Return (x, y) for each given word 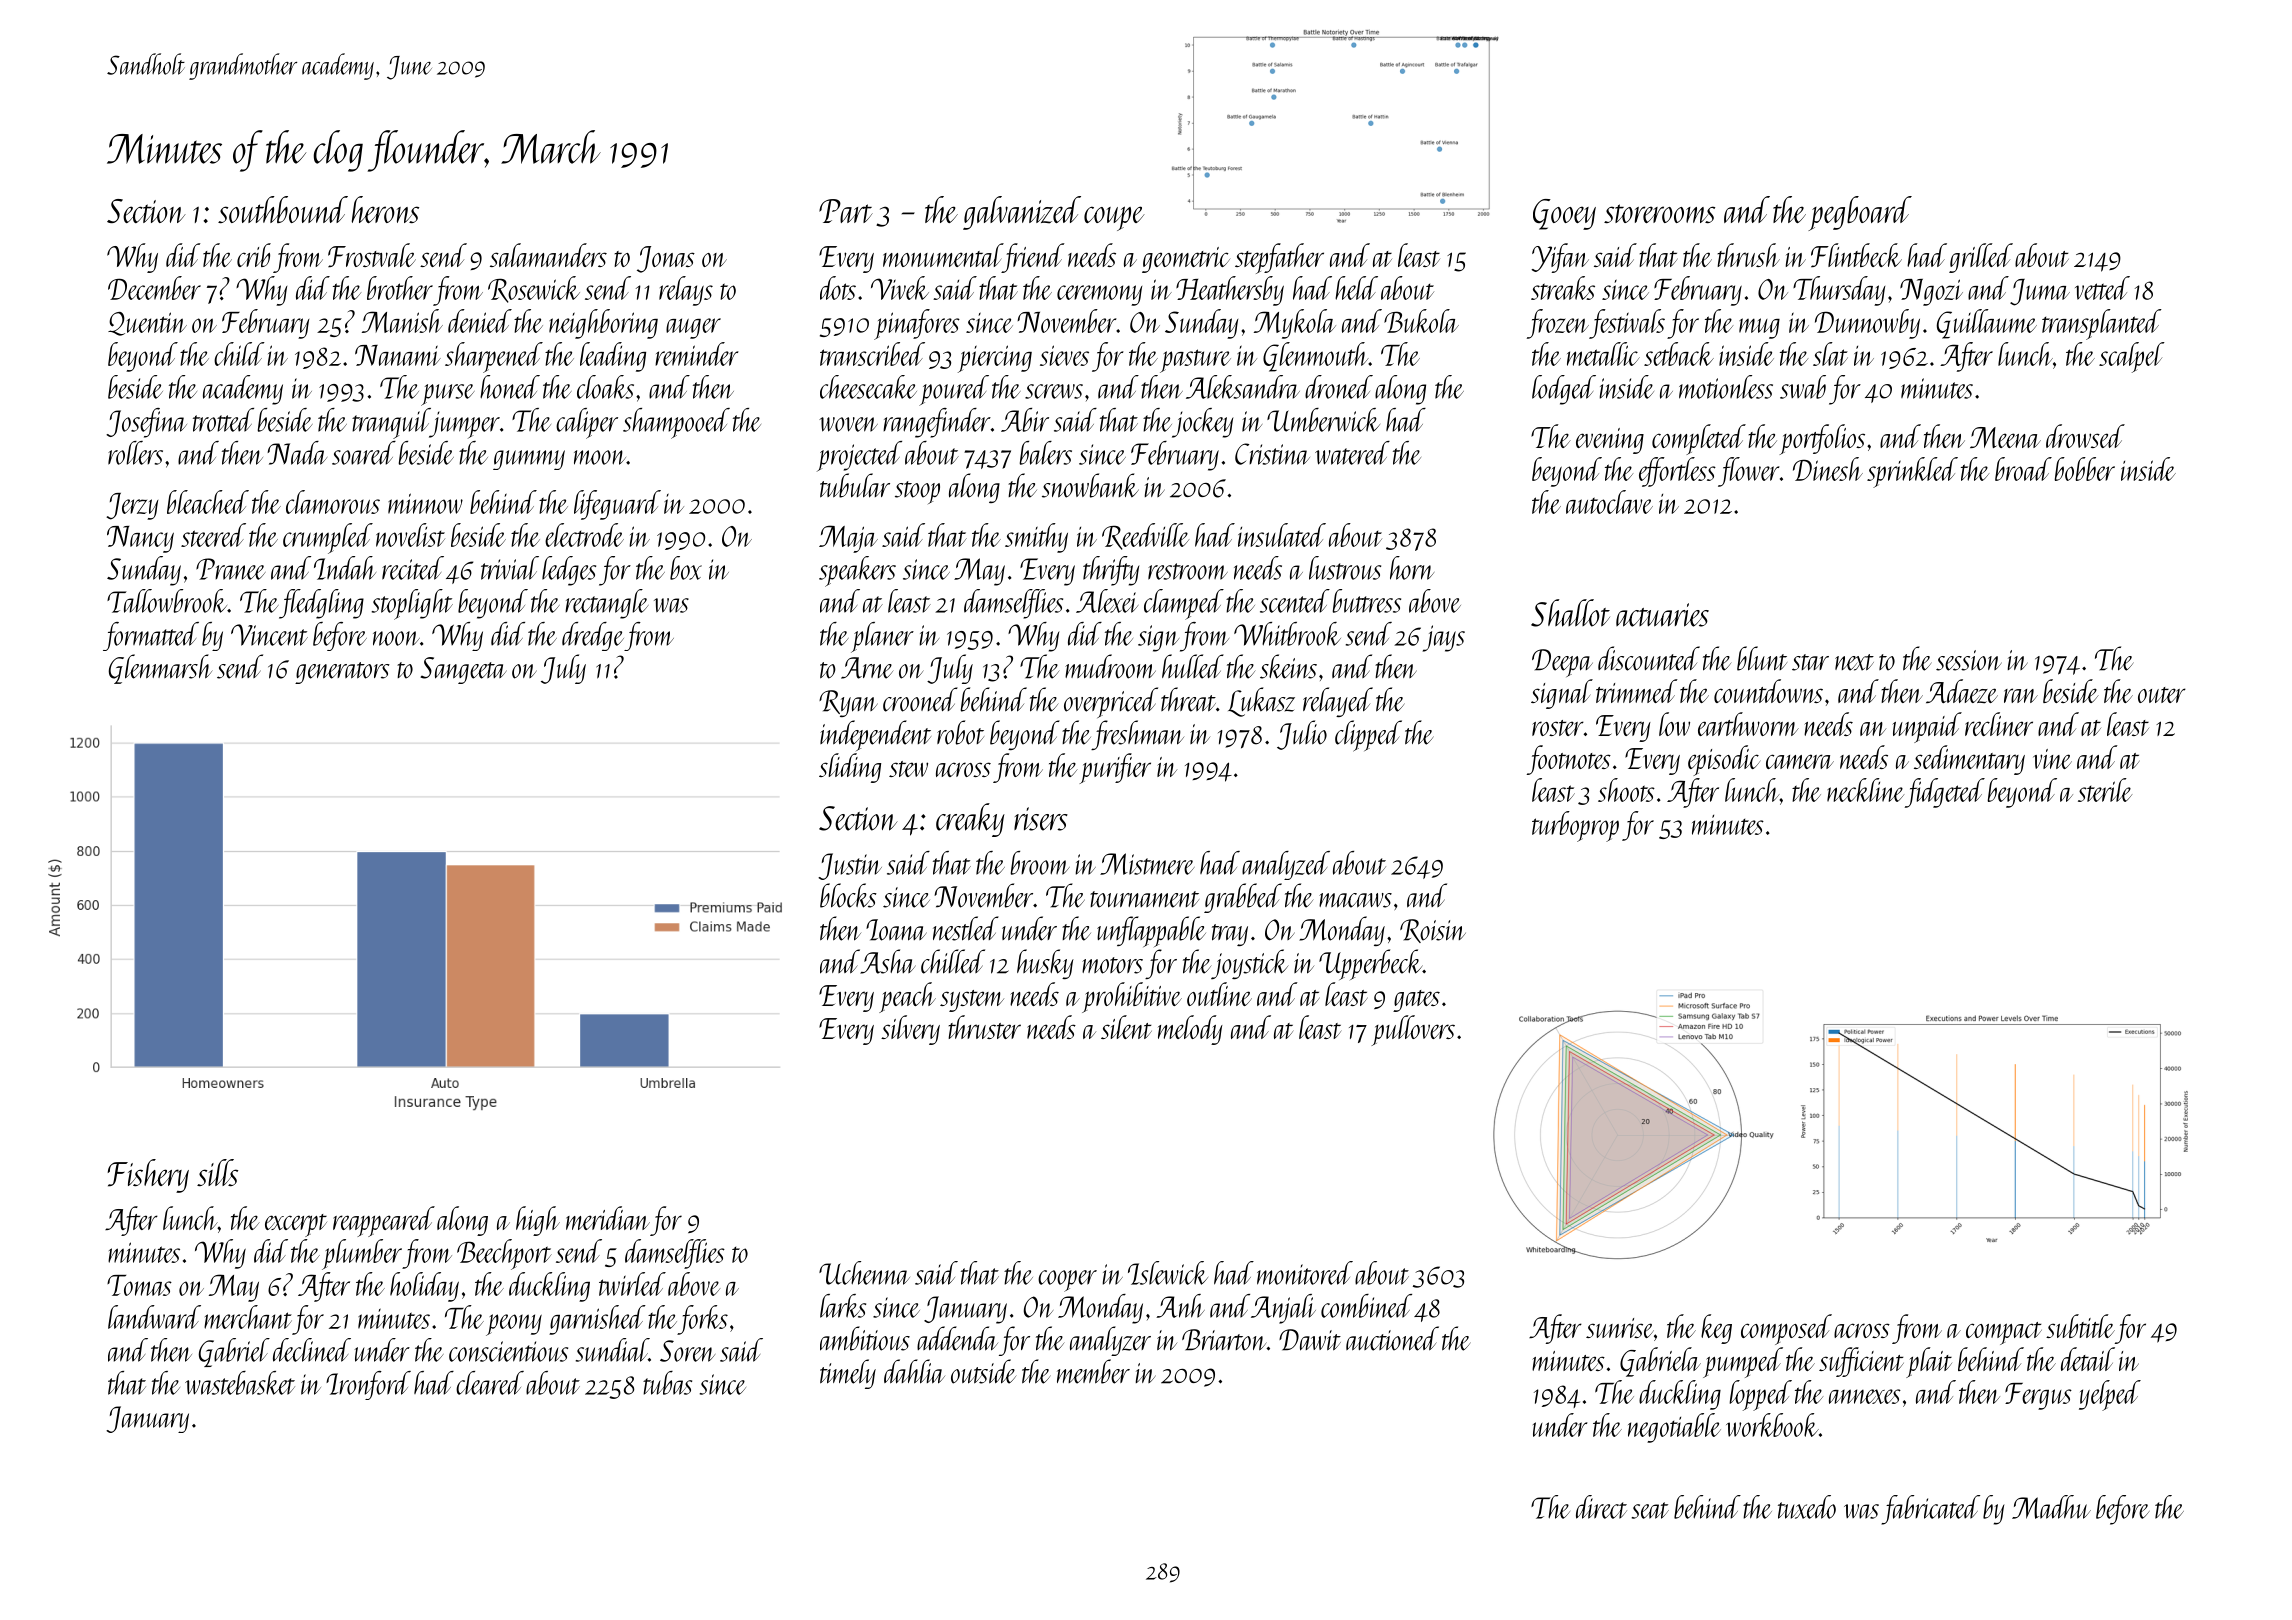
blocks (848, 895)
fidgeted (1945, 793)
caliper (587, 423)
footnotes (1569, 760)
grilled (1981, 258)
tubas (667, 1383)
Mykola (1295, 324)
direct (1601, 1507)
